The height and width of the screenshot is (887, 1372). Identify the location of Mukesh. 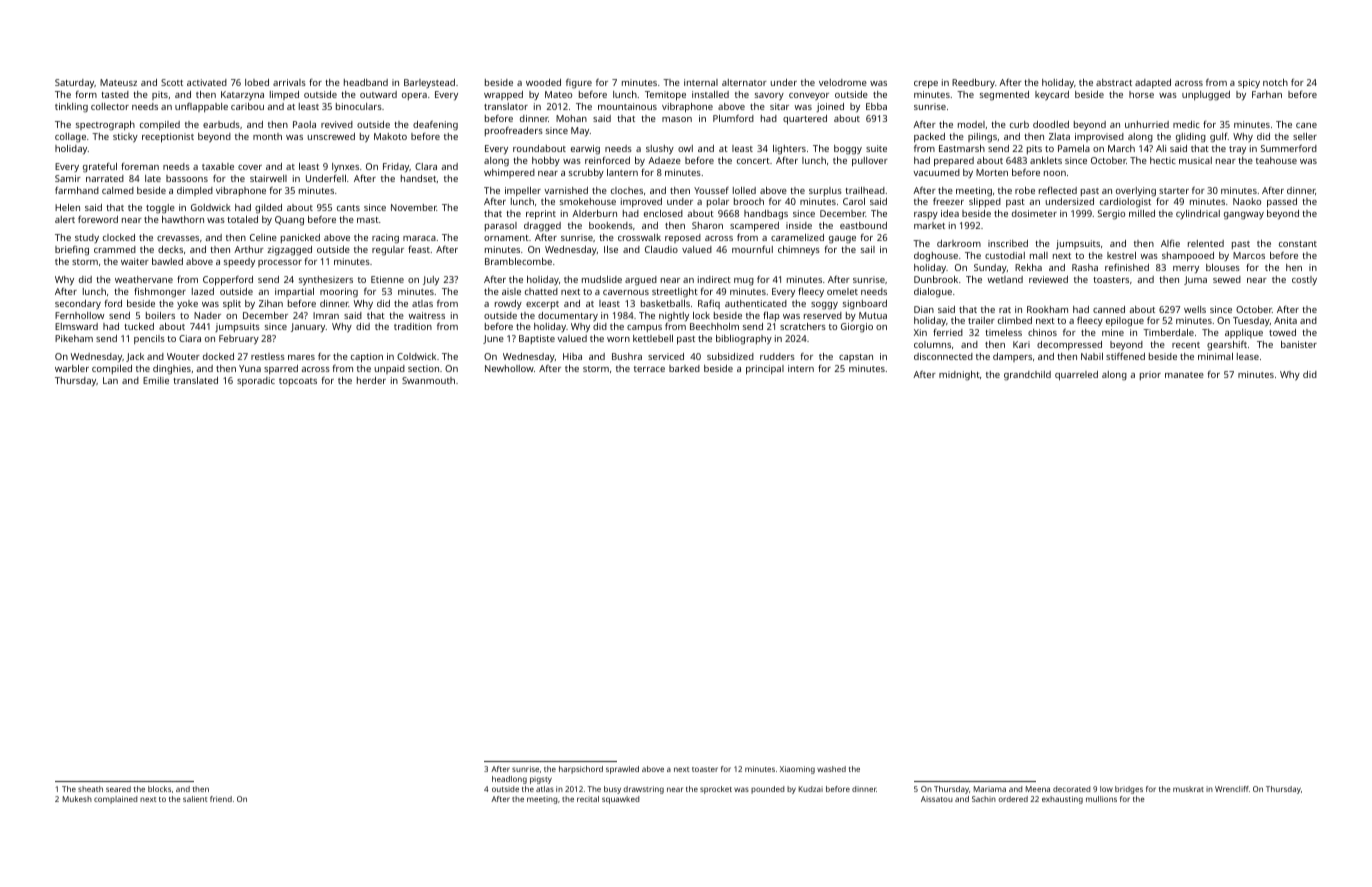
(77, 799).
